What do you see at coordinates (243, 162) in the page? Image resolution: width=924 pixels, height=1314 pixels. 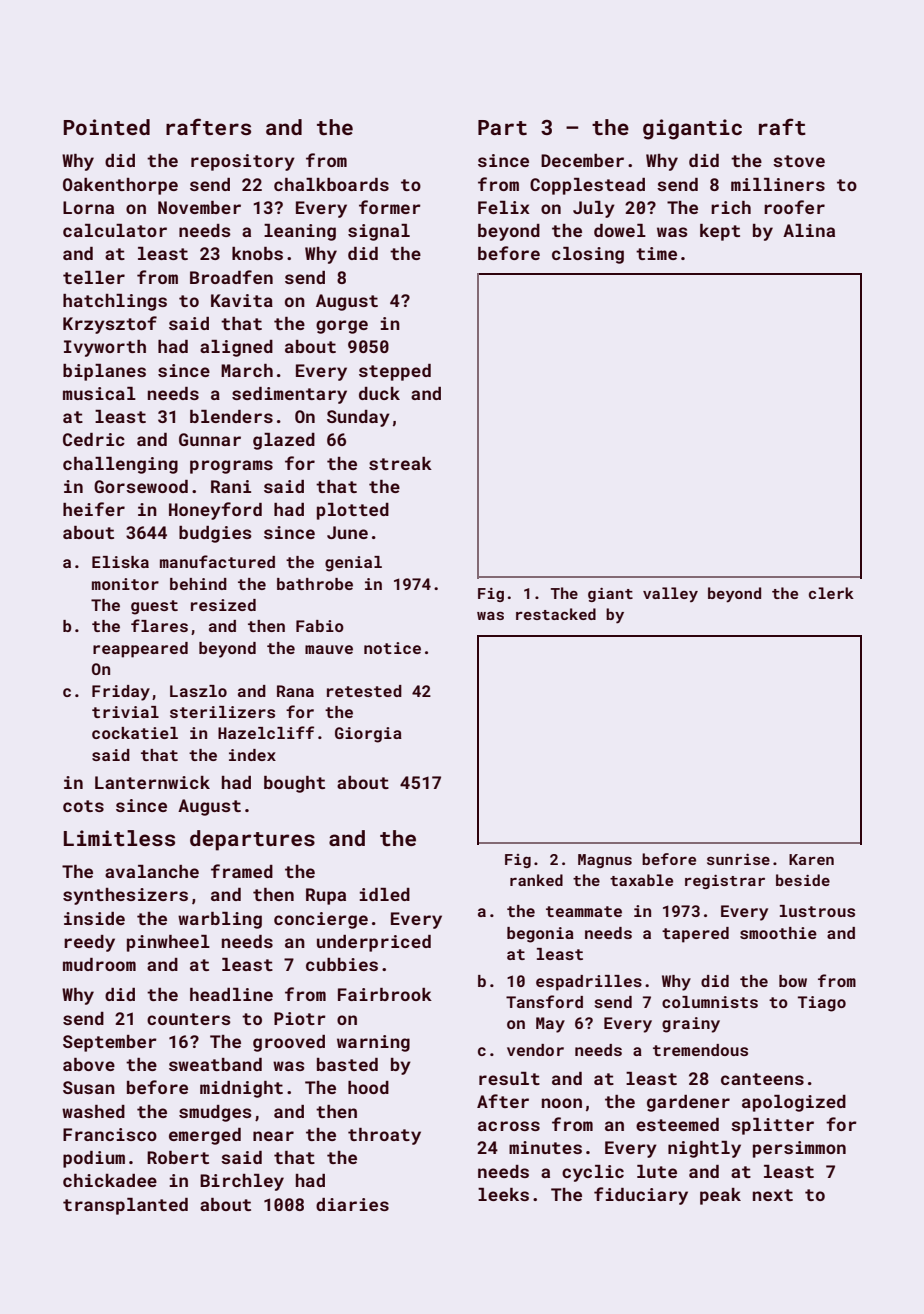 I see `repository` at bounding box center [243, 162].
